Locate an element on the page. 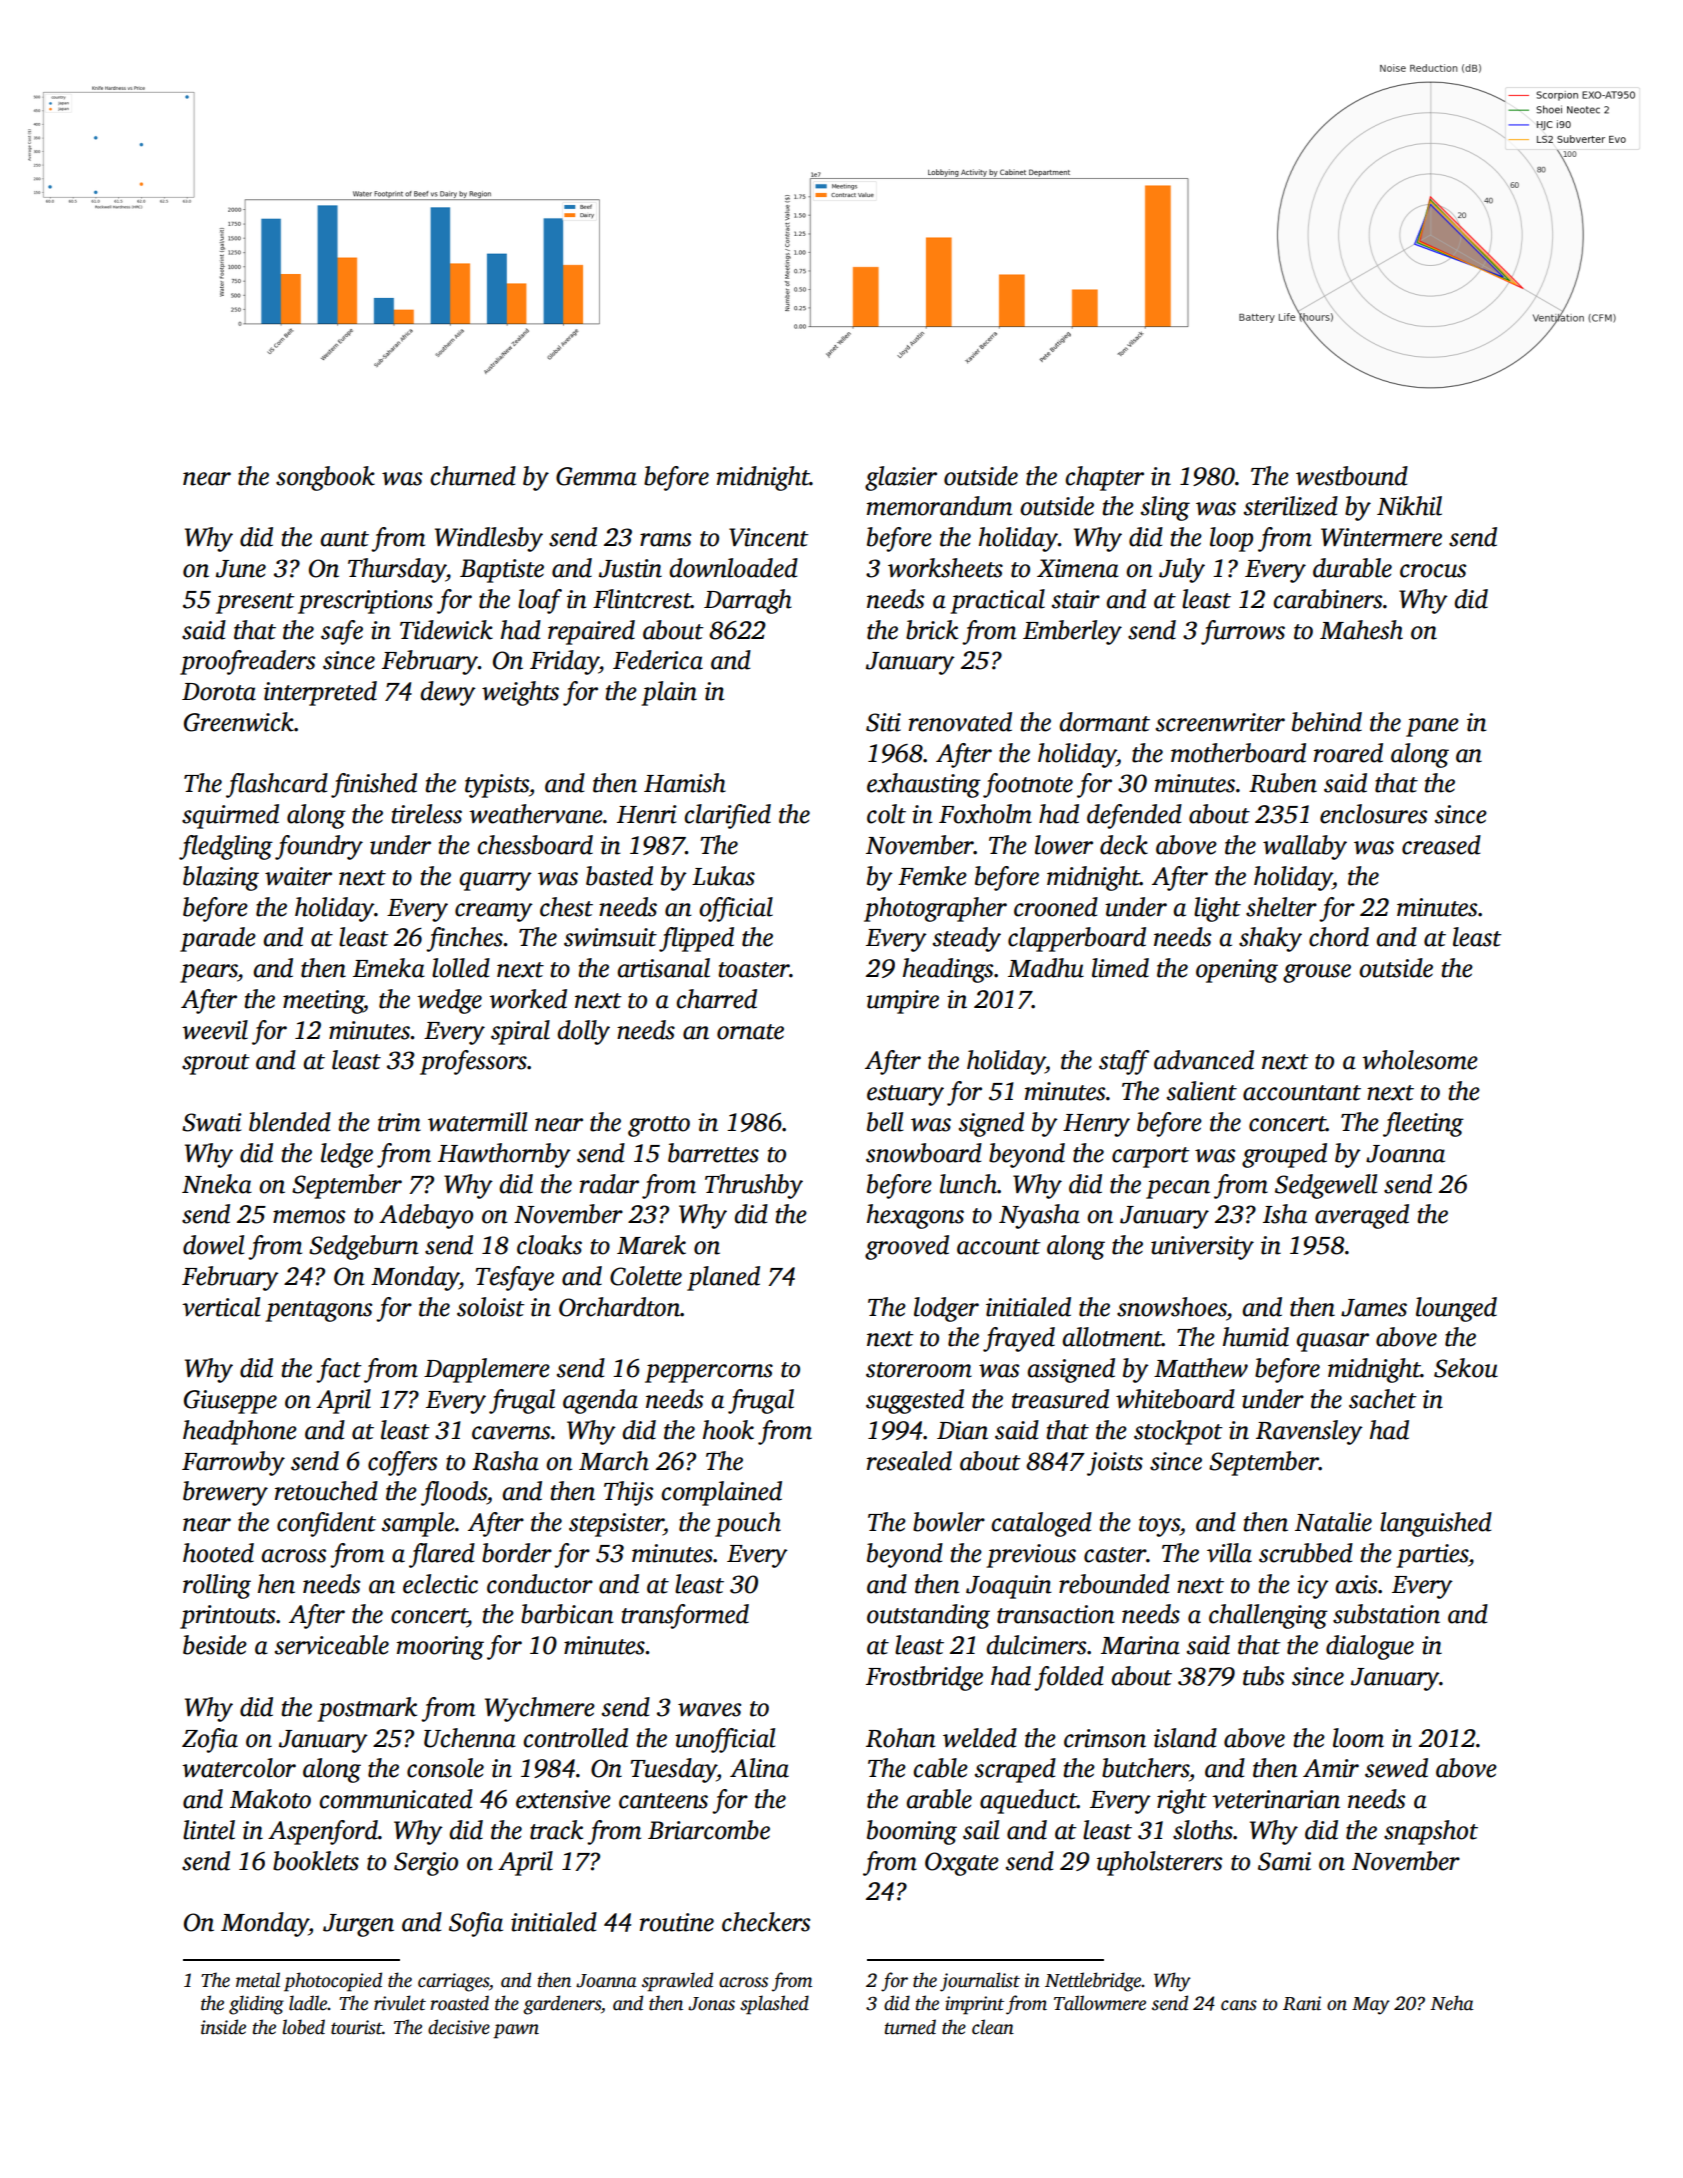 The height and width of the document is (2178, 1683). glazier is located at coordinates (901, 478).
